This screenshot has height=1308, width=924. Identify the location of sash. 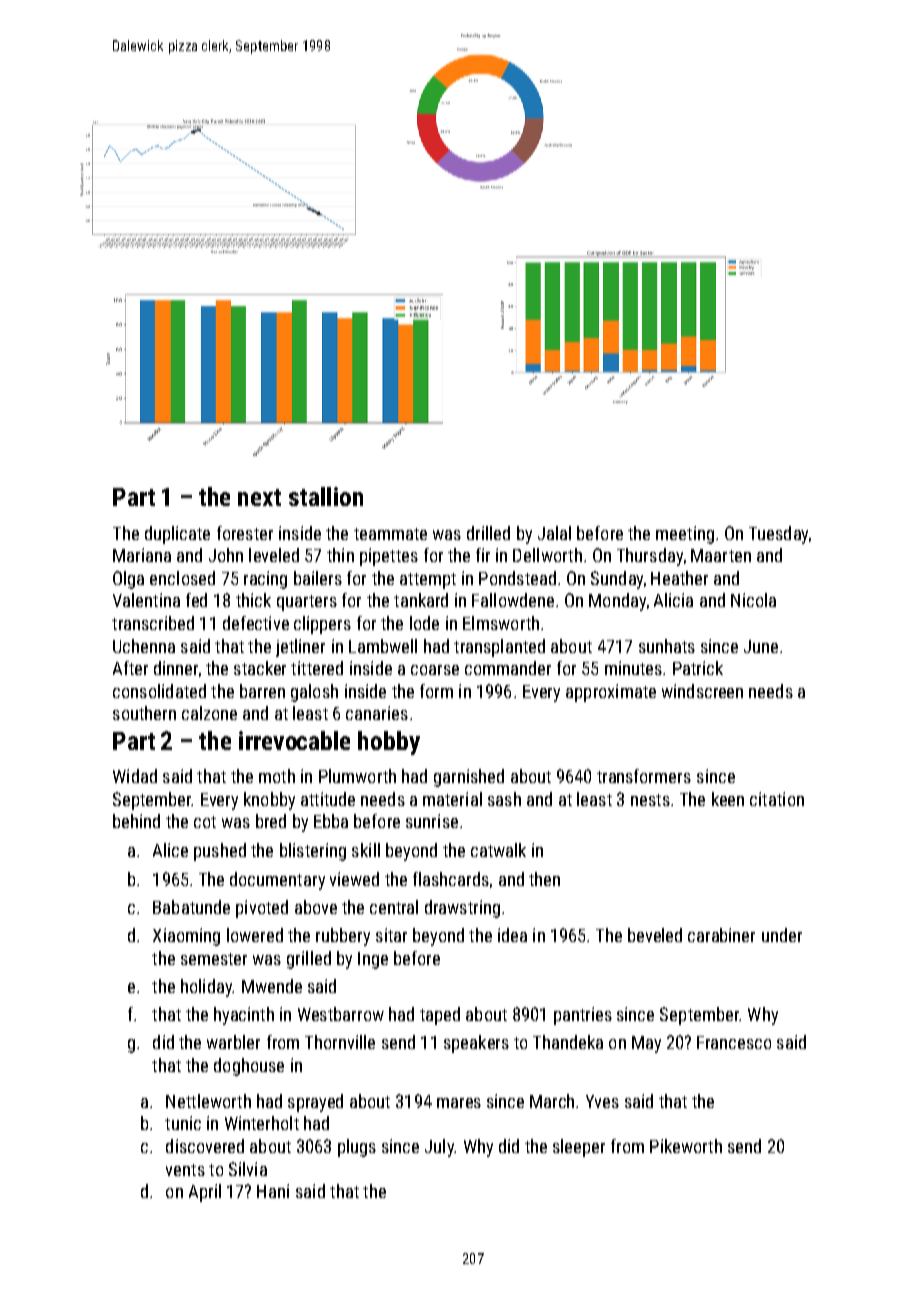
(504, 799).
